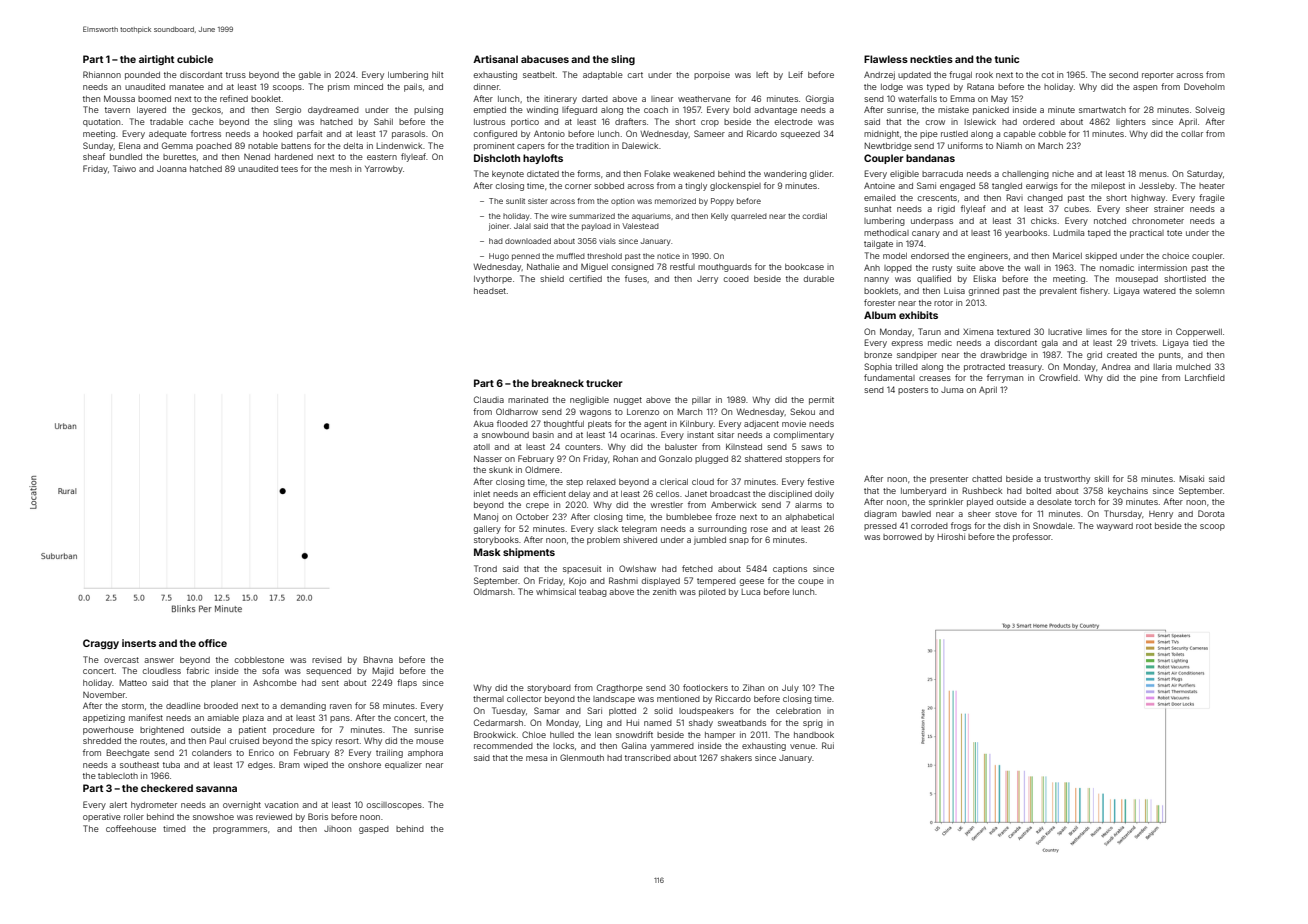 The height and width of the document is (924, 1308). What do you see at coordinates (1192, 134) in the document?
I see `collar` at bounding box center [1192, 134].
